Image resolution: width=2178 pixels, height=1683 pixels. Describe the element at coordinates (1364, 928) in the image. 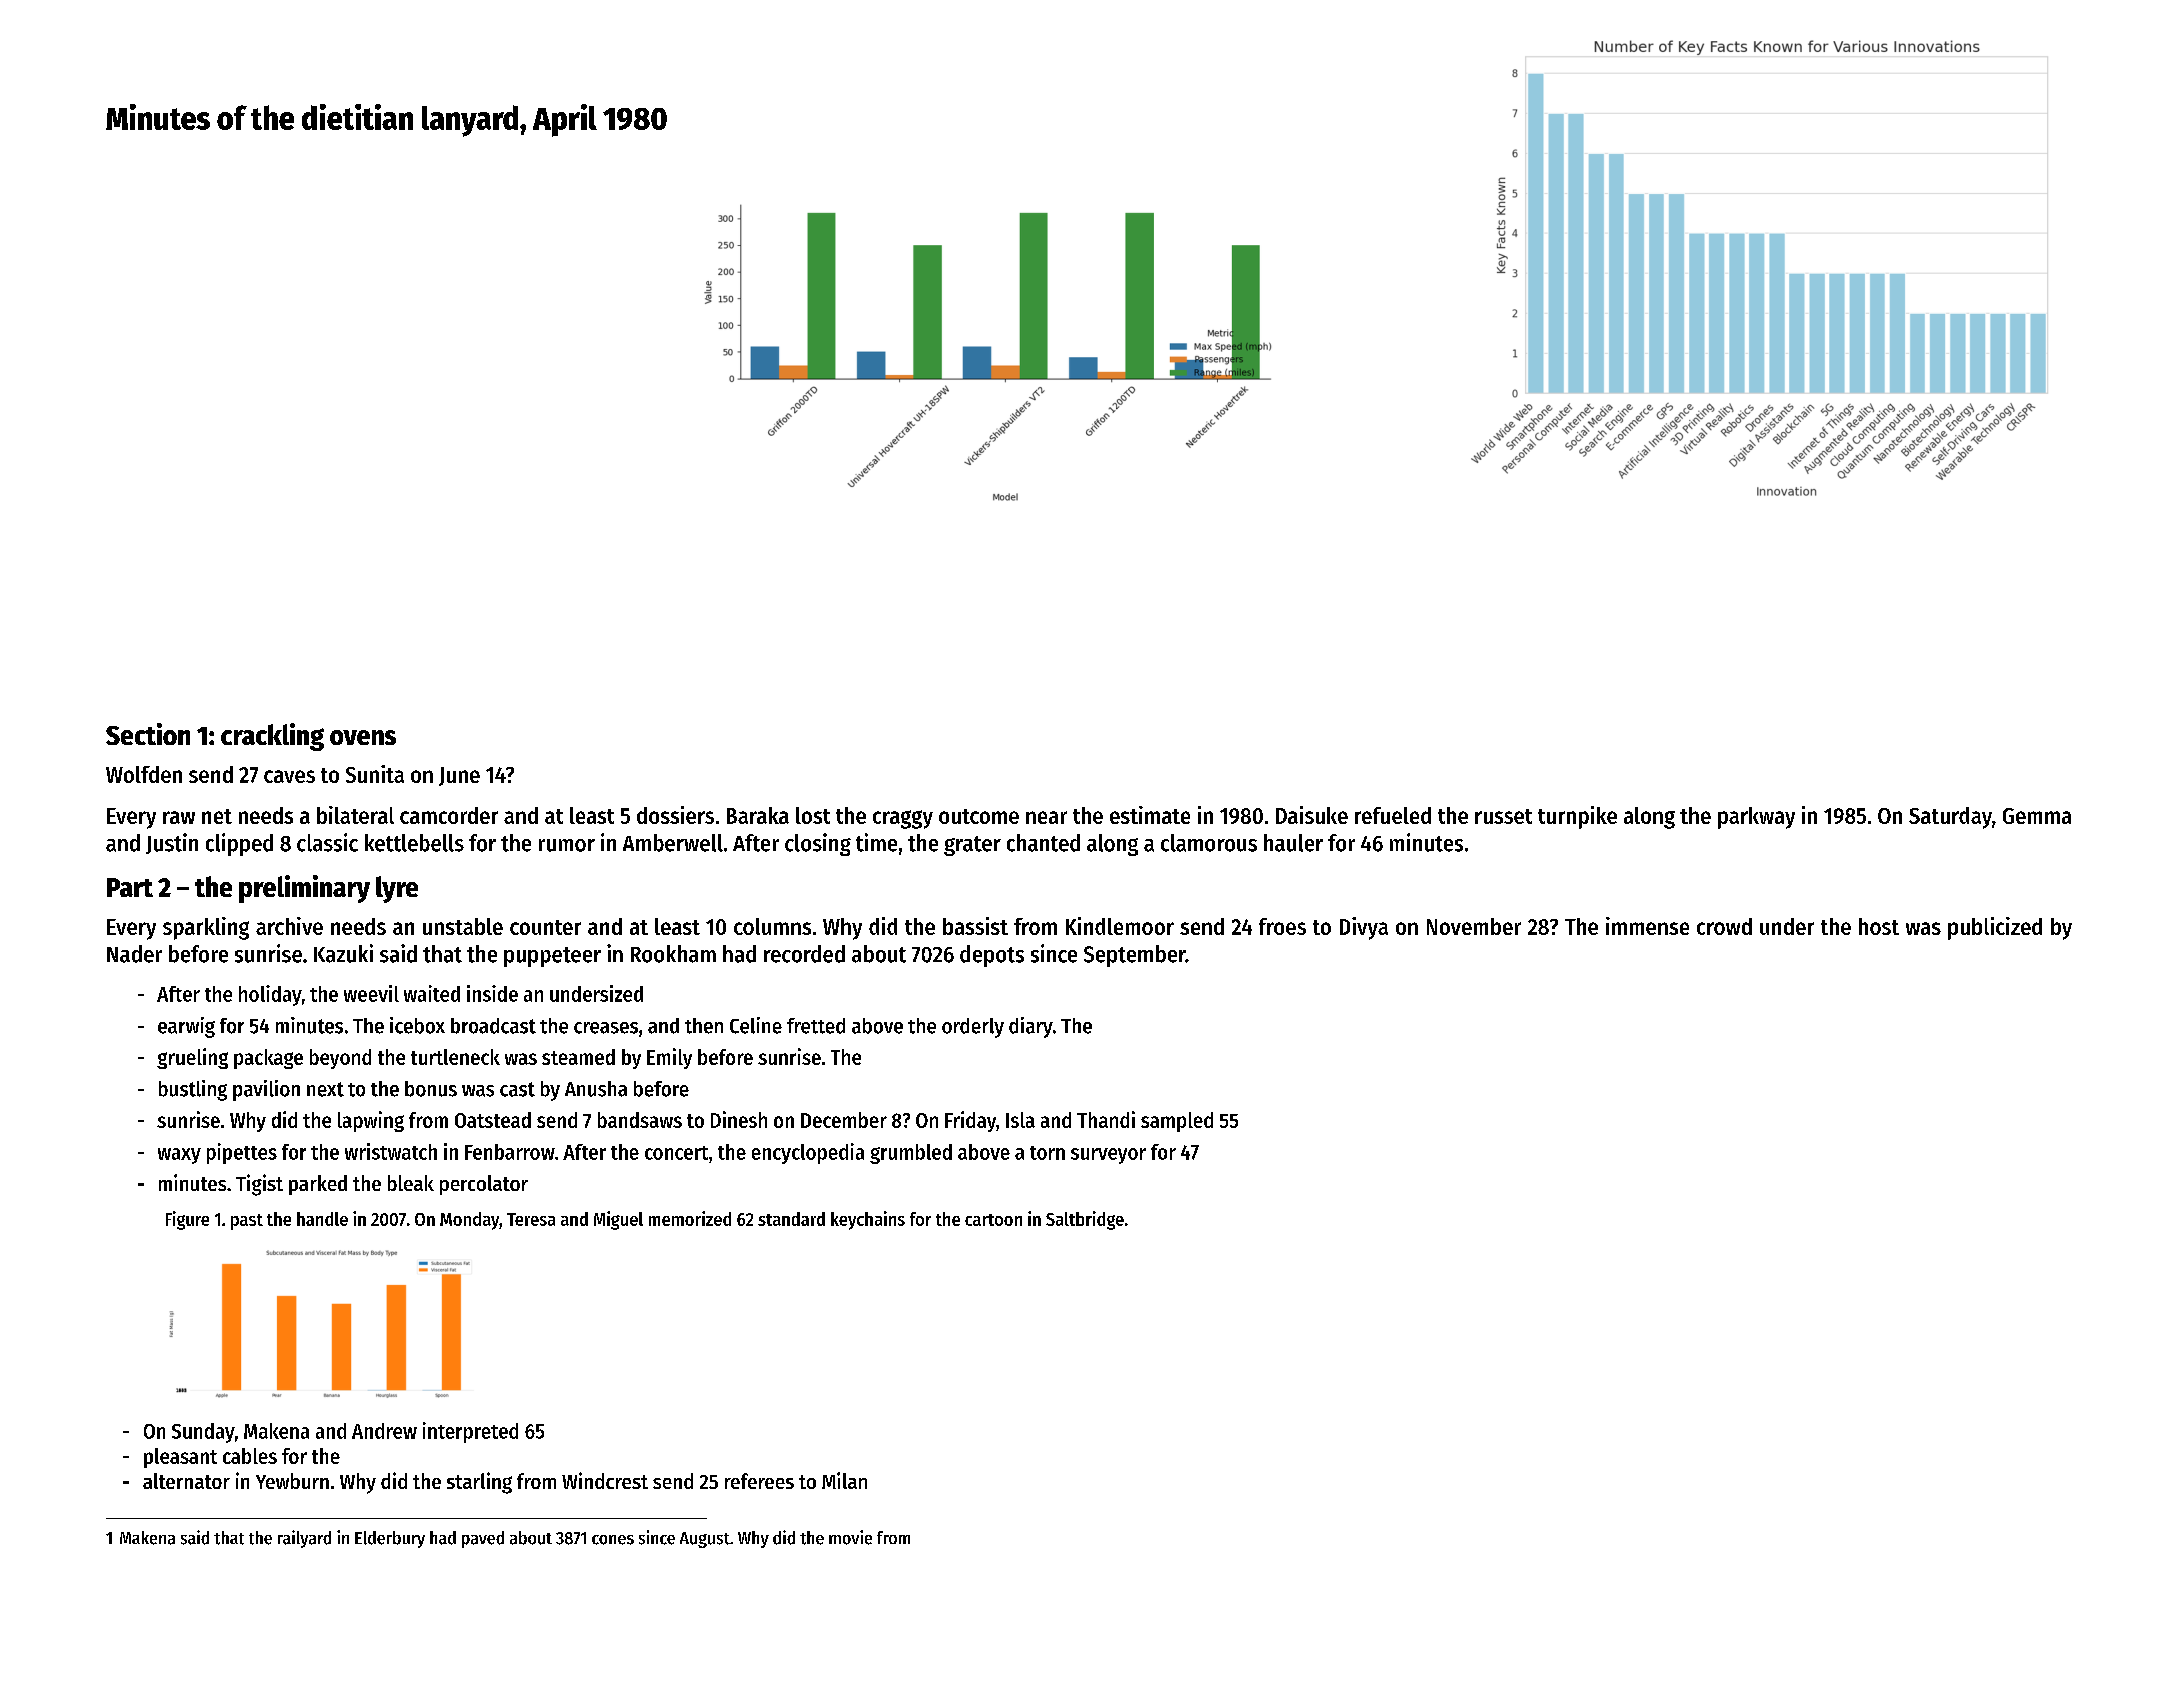

I see `Divya` at that location.
